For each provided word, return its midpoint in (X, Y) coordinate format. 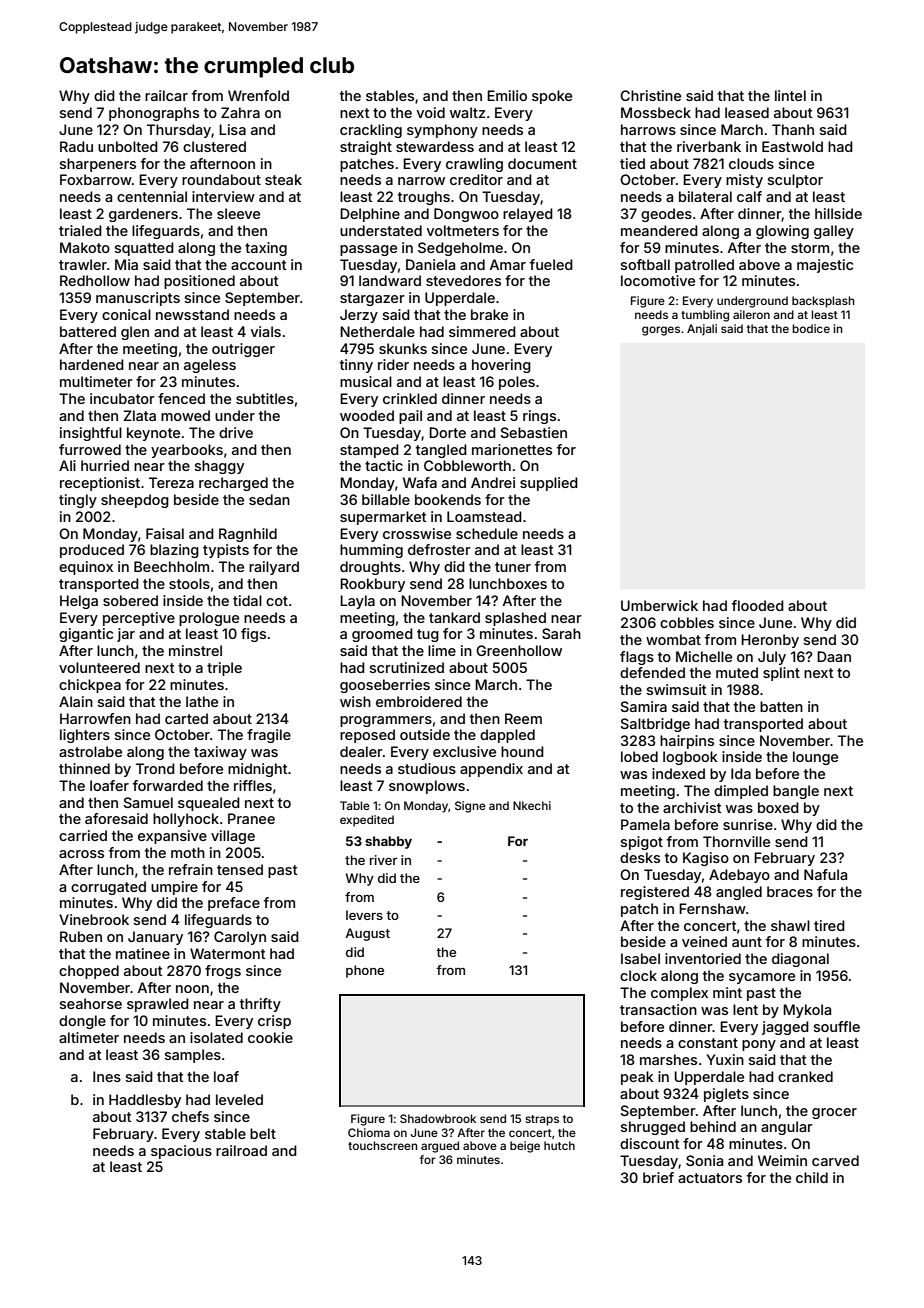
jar (126, 635)
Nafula (825, 874)
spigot (642, 843)
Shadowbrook (438, 1118)
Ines (107, 1076)
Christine (650, 95)
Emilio (507, 95)
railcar (166, 95)
